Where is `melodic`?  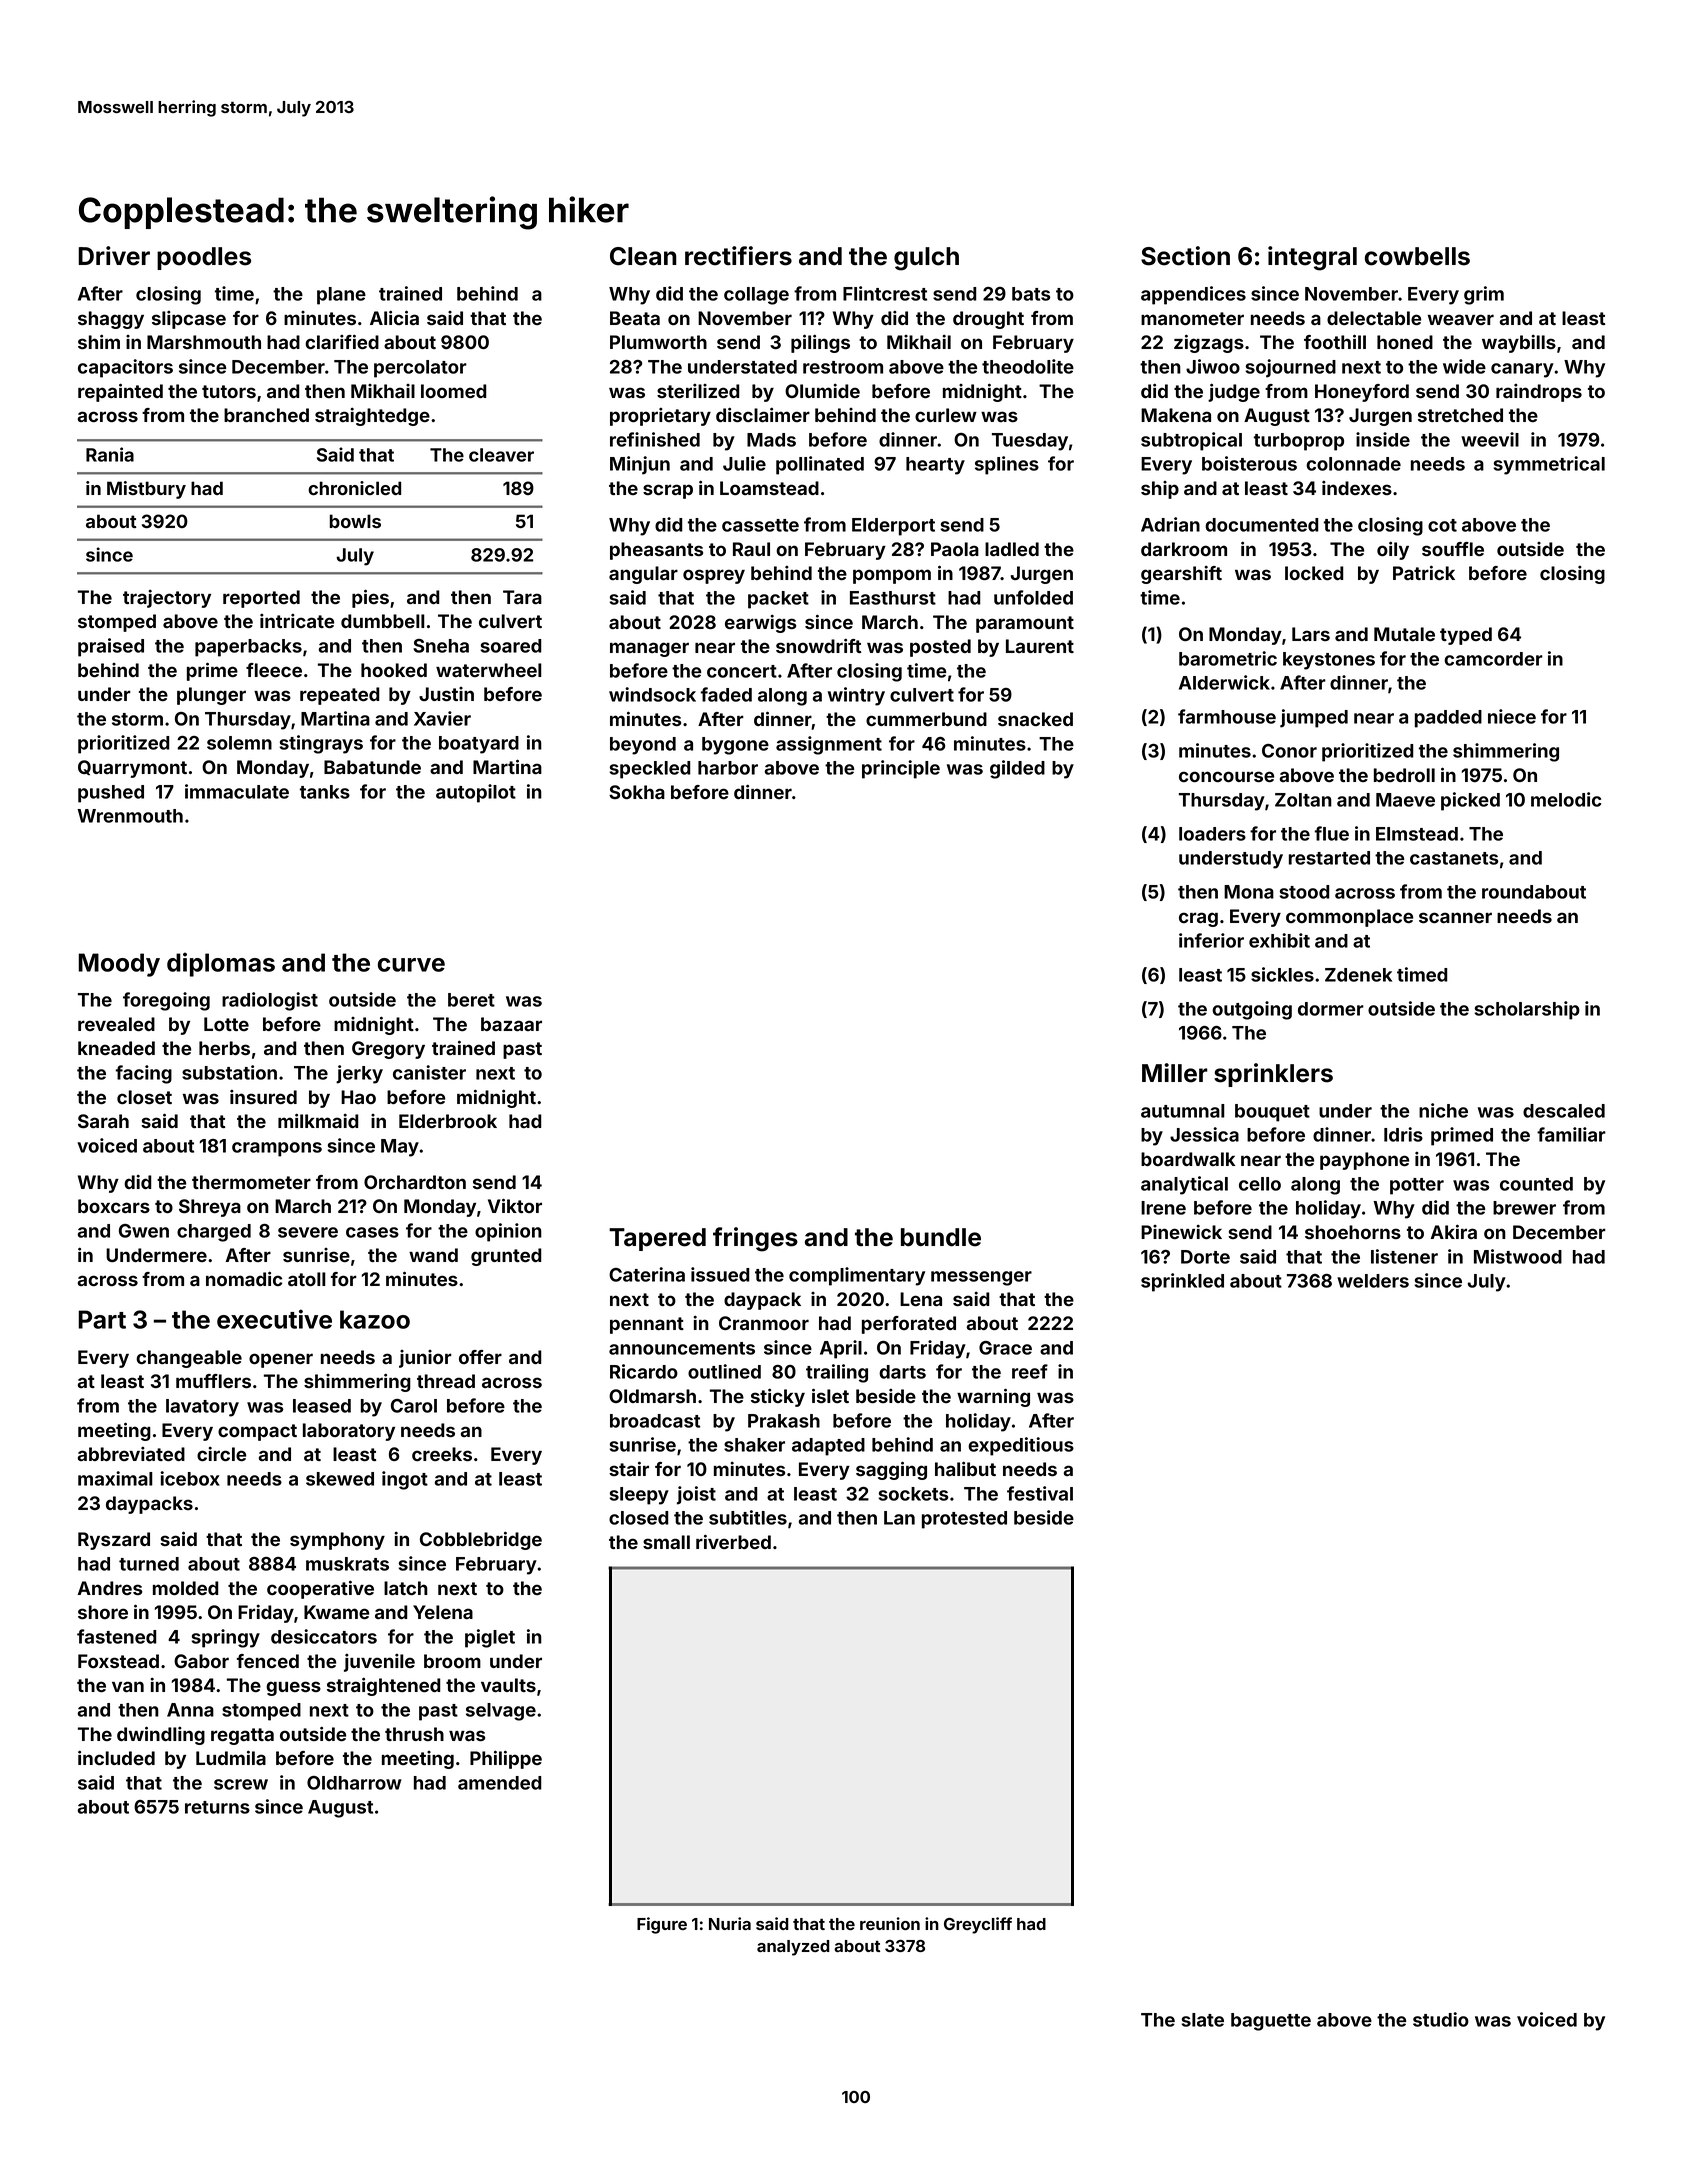
melodic is located at coordinates (1566, 799).
